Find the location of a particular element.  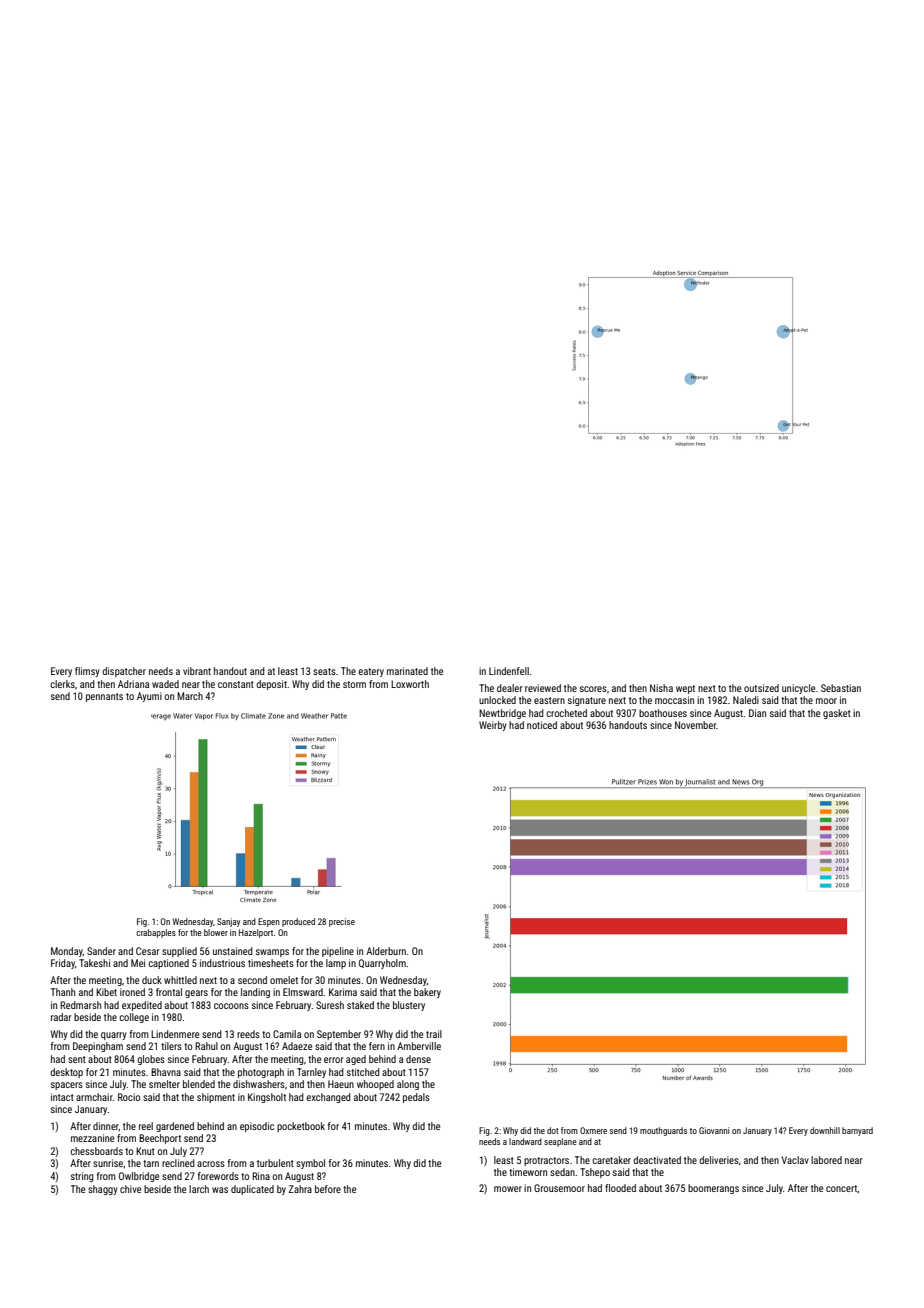

shipment is located at coordinates (216, 1098).
